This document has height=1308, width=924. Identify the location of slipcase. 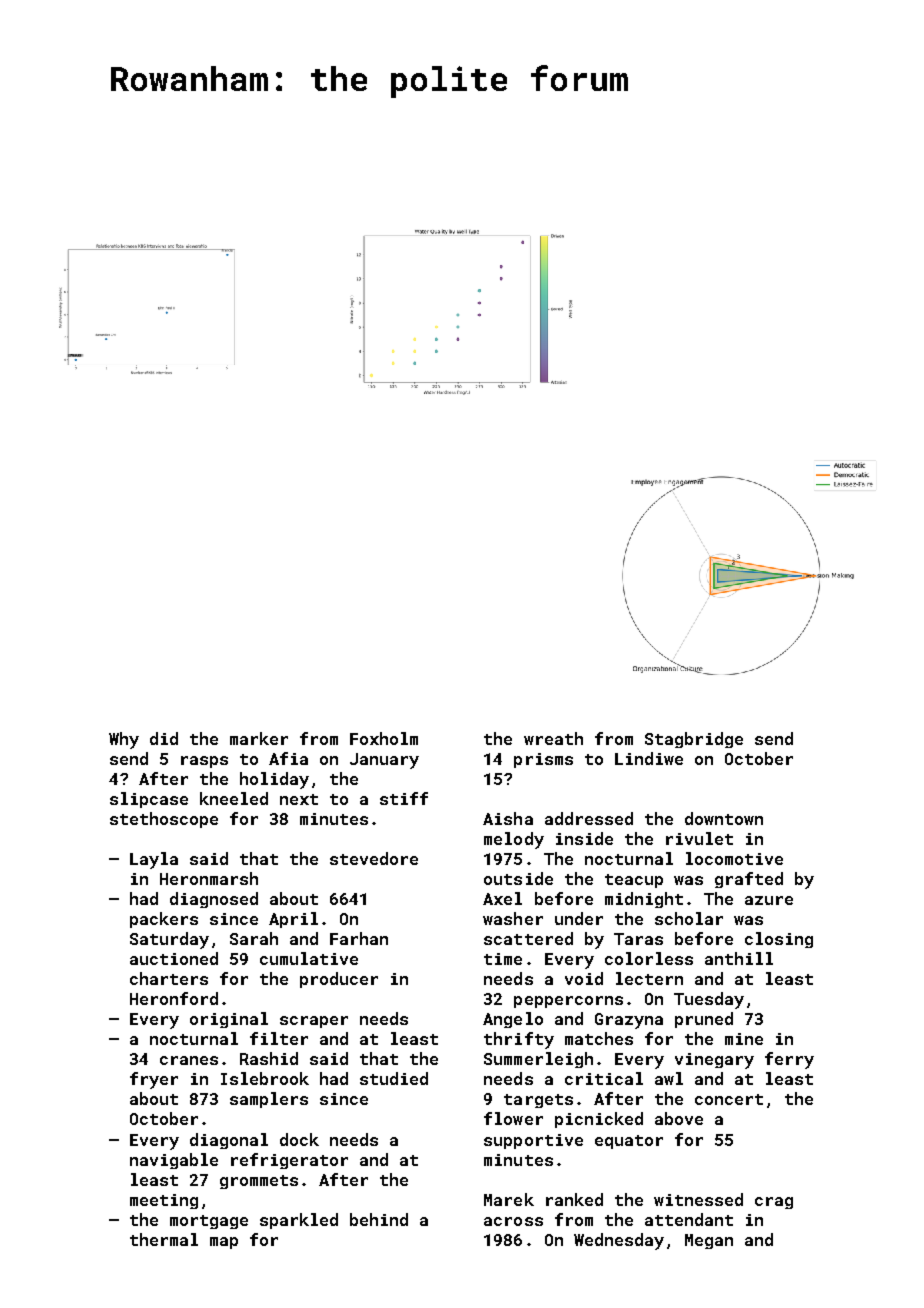
(149, 800).
